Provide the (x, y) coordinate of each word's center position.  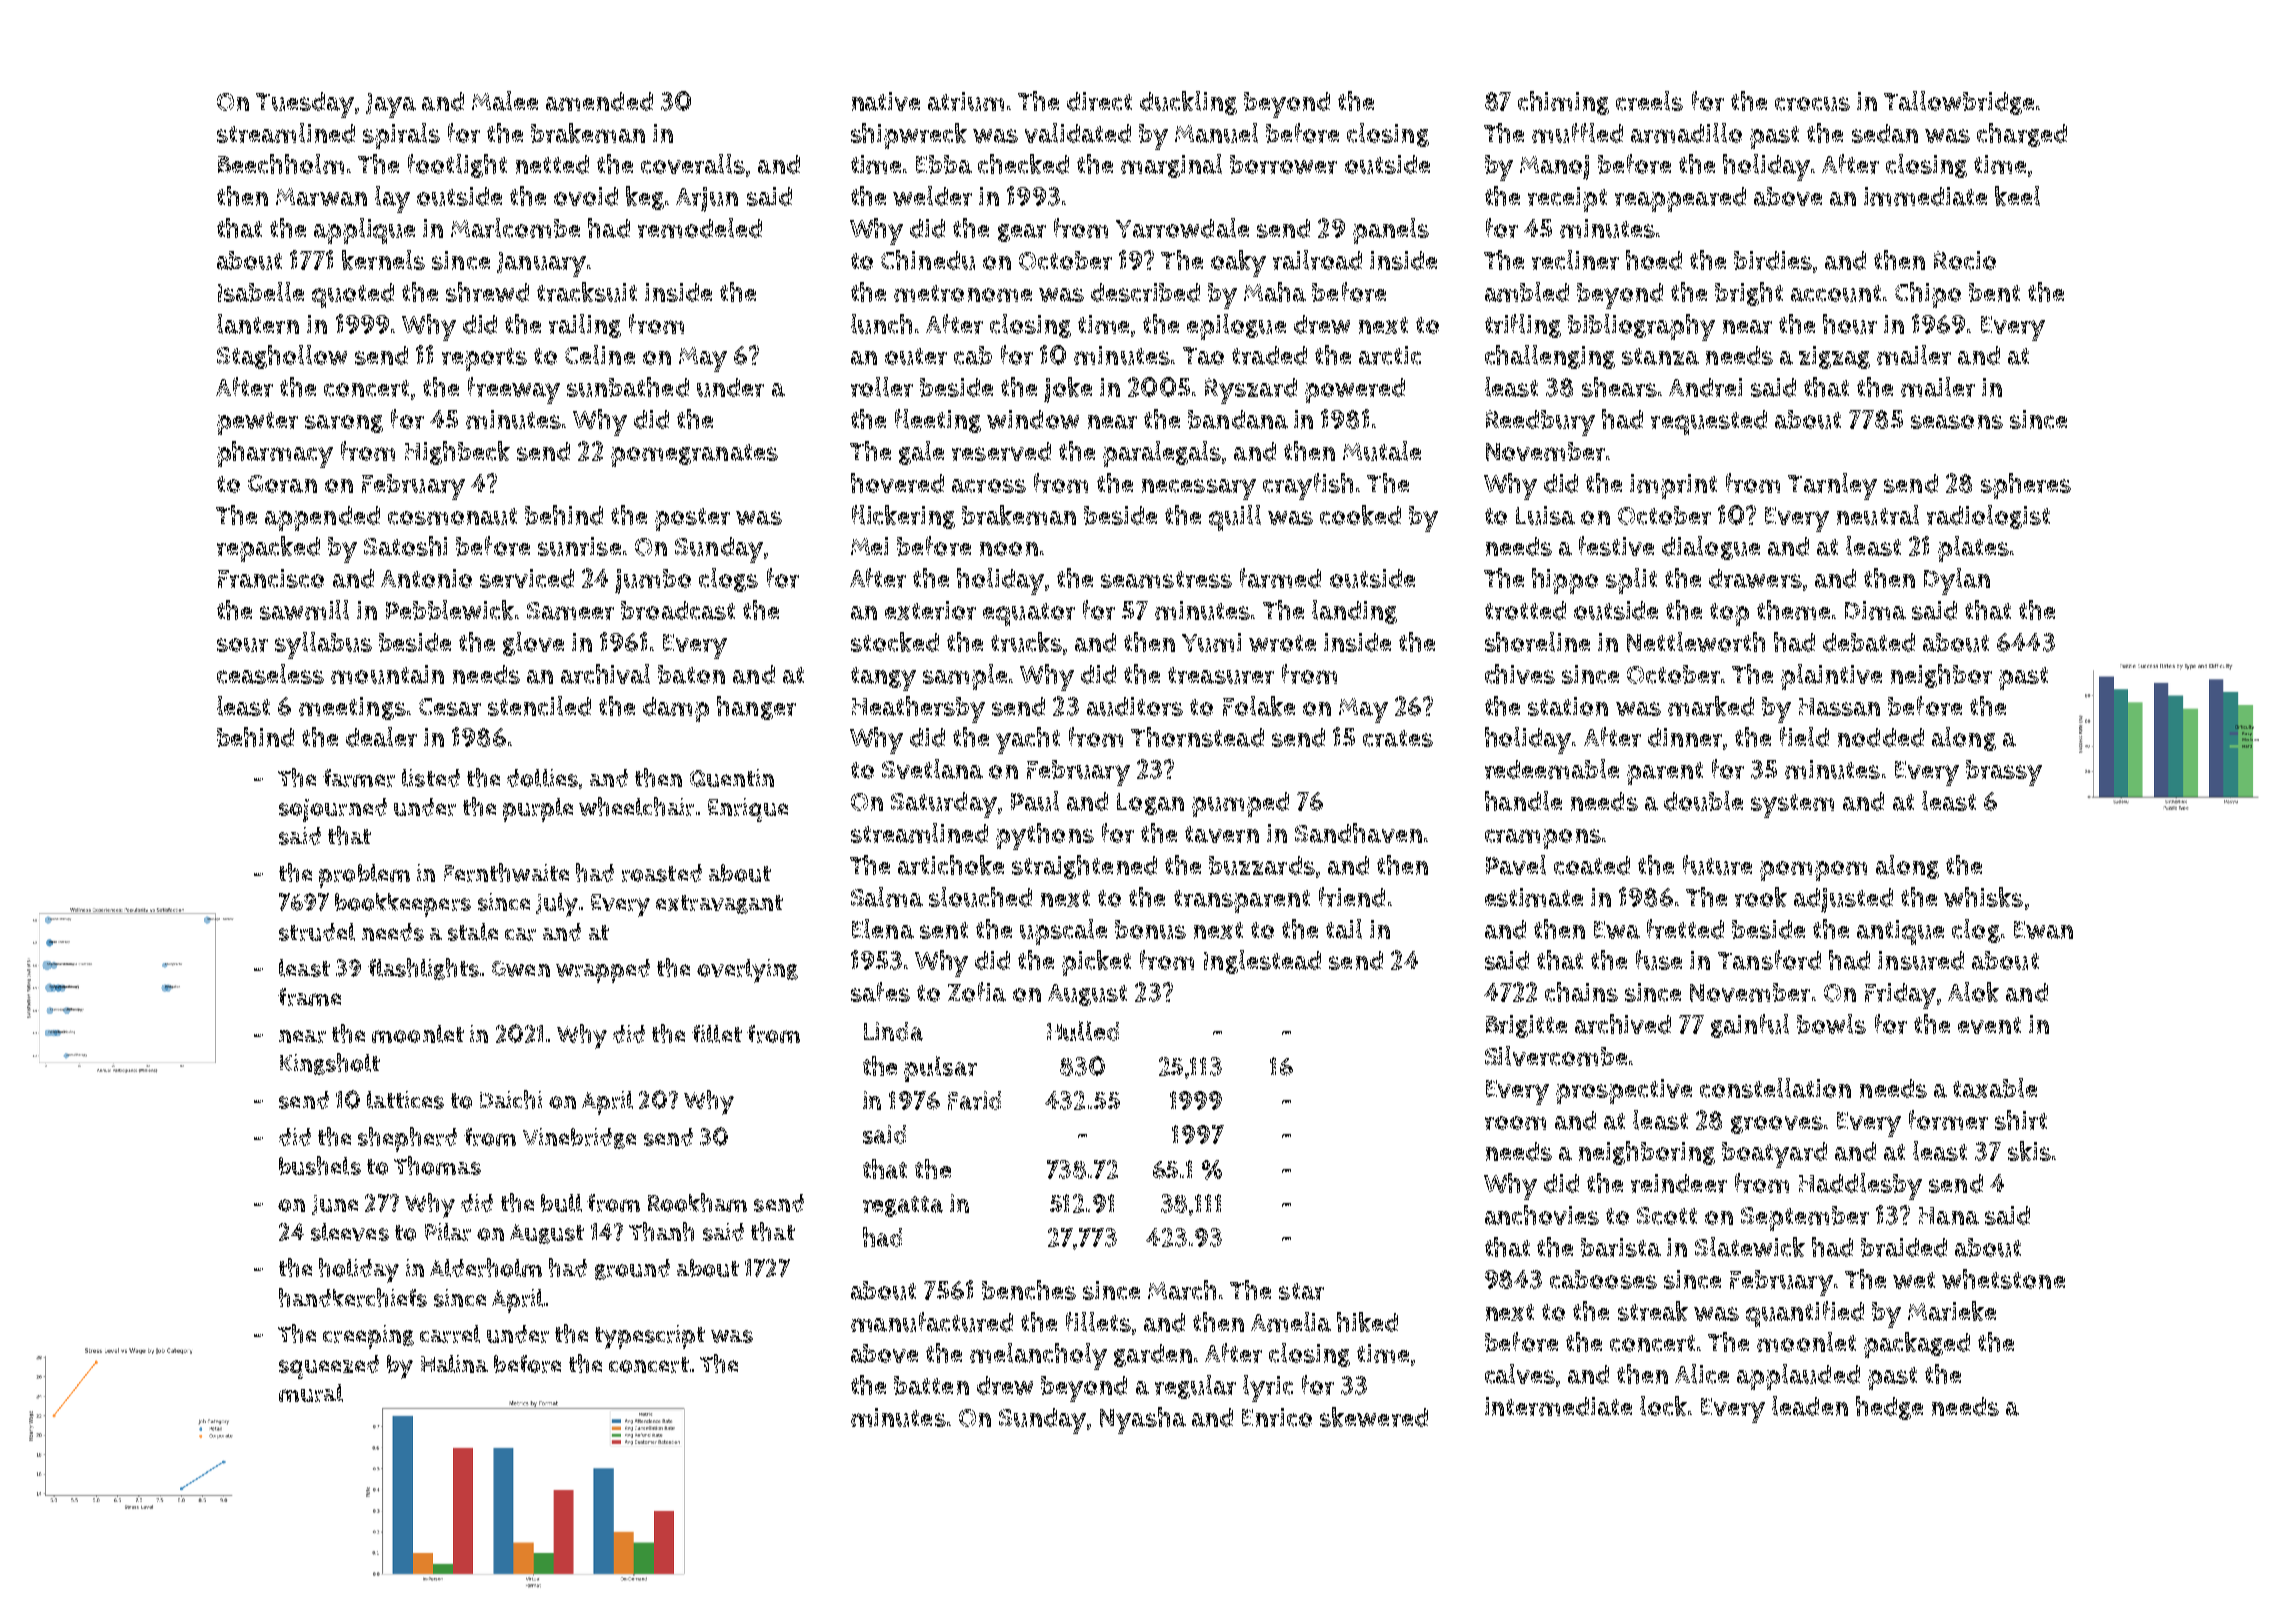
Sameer (570, 611)
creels (1649, 101)
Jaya (391, 105)
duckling (1188, 103)
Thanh (661, 1231)
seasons (1957, 422)
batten (931, 1385)
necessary (1199, 489)
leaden (1810, 1406)
